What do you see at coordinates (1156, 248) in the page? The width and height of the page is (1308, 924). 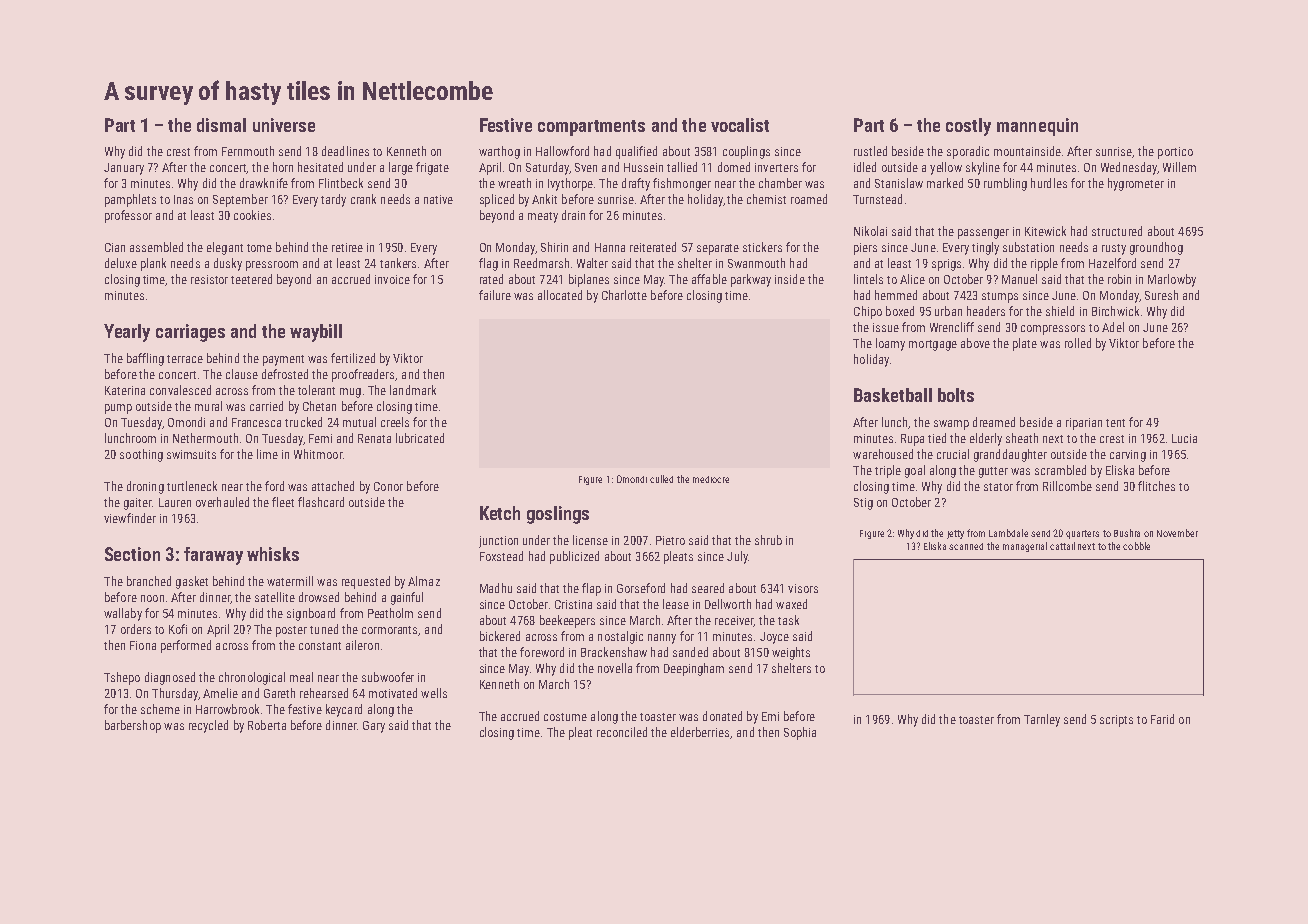 I see `groundhog` at bounding box center [1156, 248].
